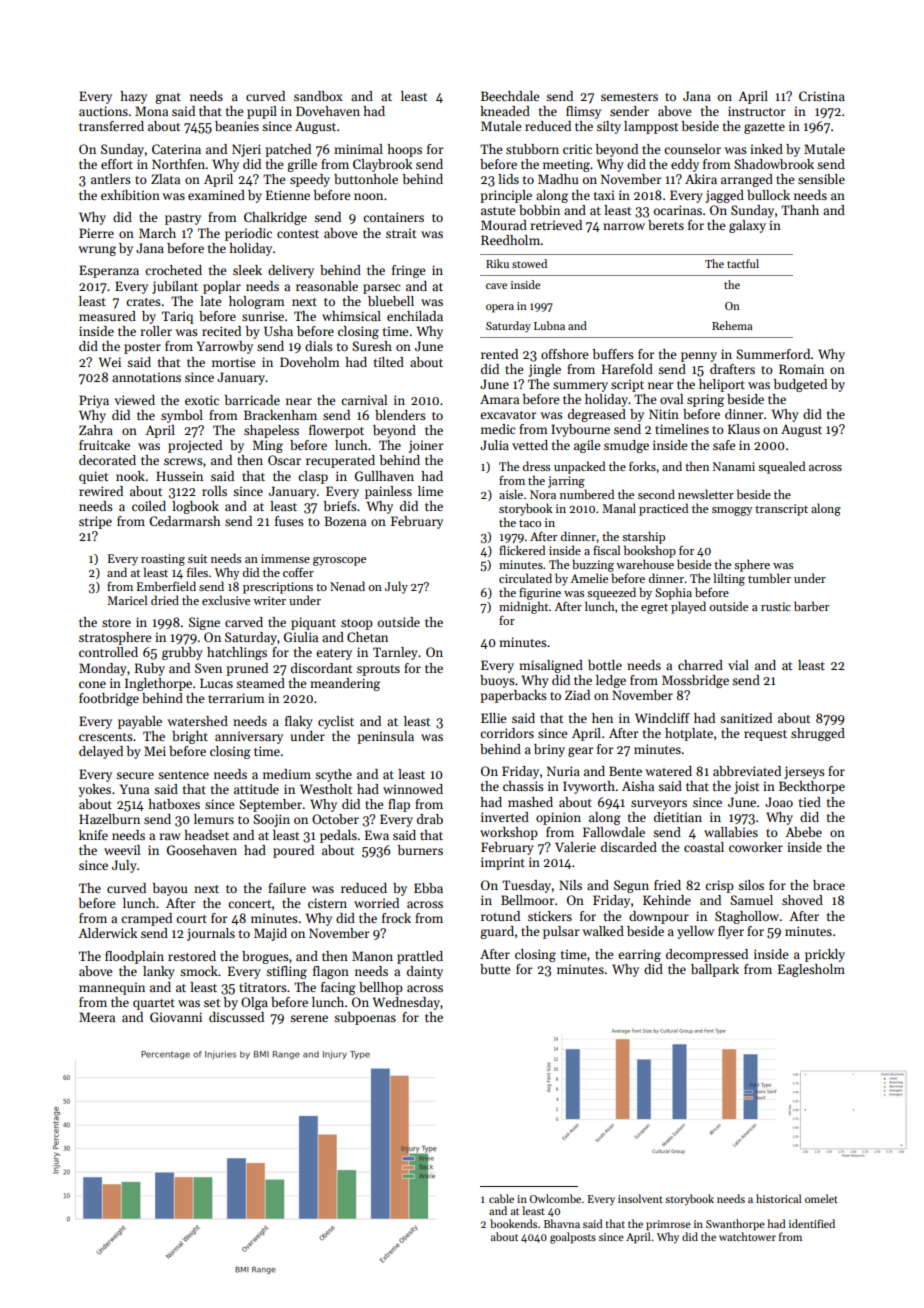  I want to click on insolvent, so click(640, 1198).
